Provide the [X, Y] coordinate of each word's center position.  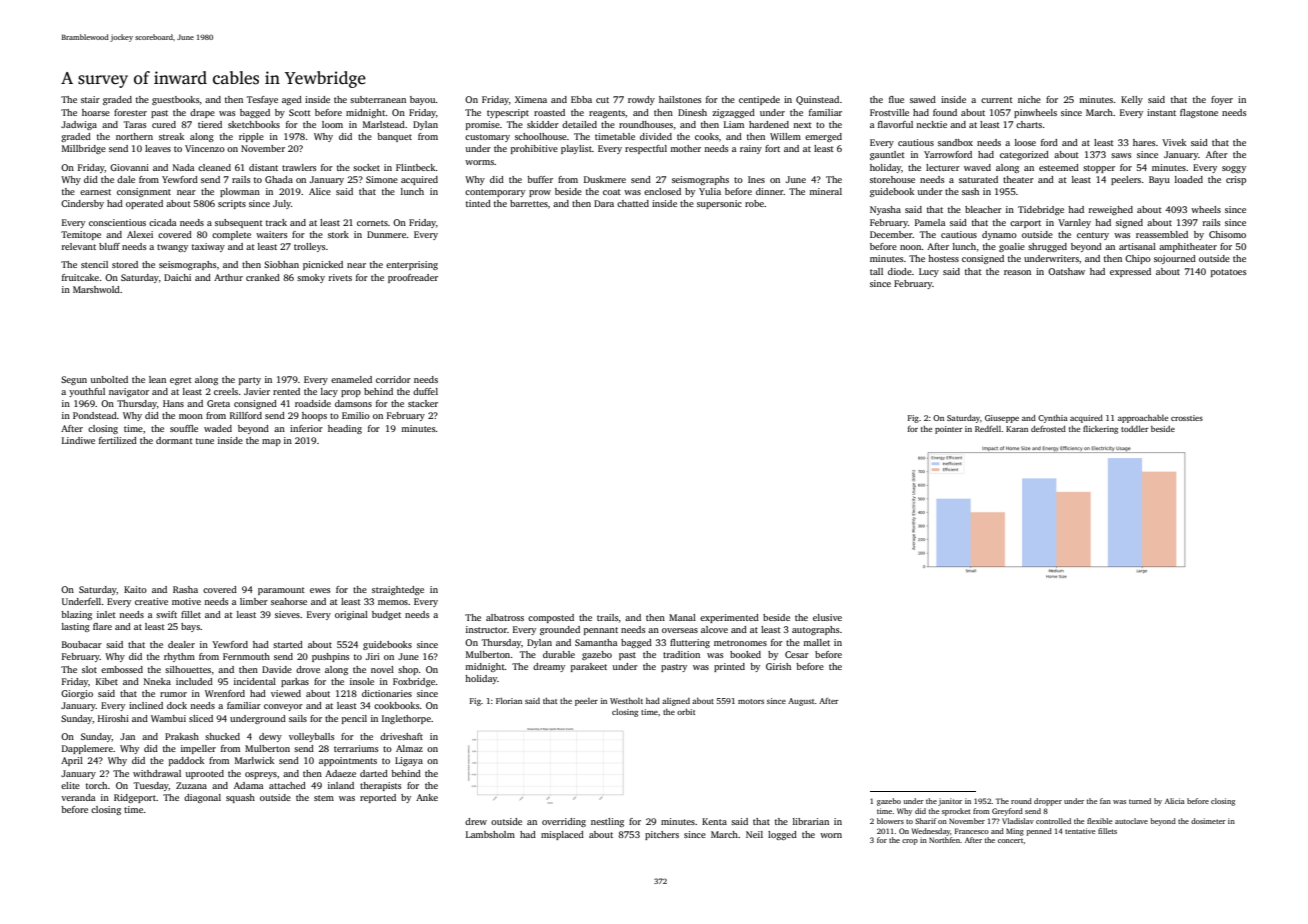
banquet [394, 137]
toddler [1134, 428]
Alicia [1175, 801]
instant [1161, 112]
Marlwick [254, 760]
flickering [1100, 429]
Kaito [135, 589]
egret [181, 381]
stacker [423, 403]
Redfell [988, 428]
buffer [540, 179]
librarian [811, 821]
